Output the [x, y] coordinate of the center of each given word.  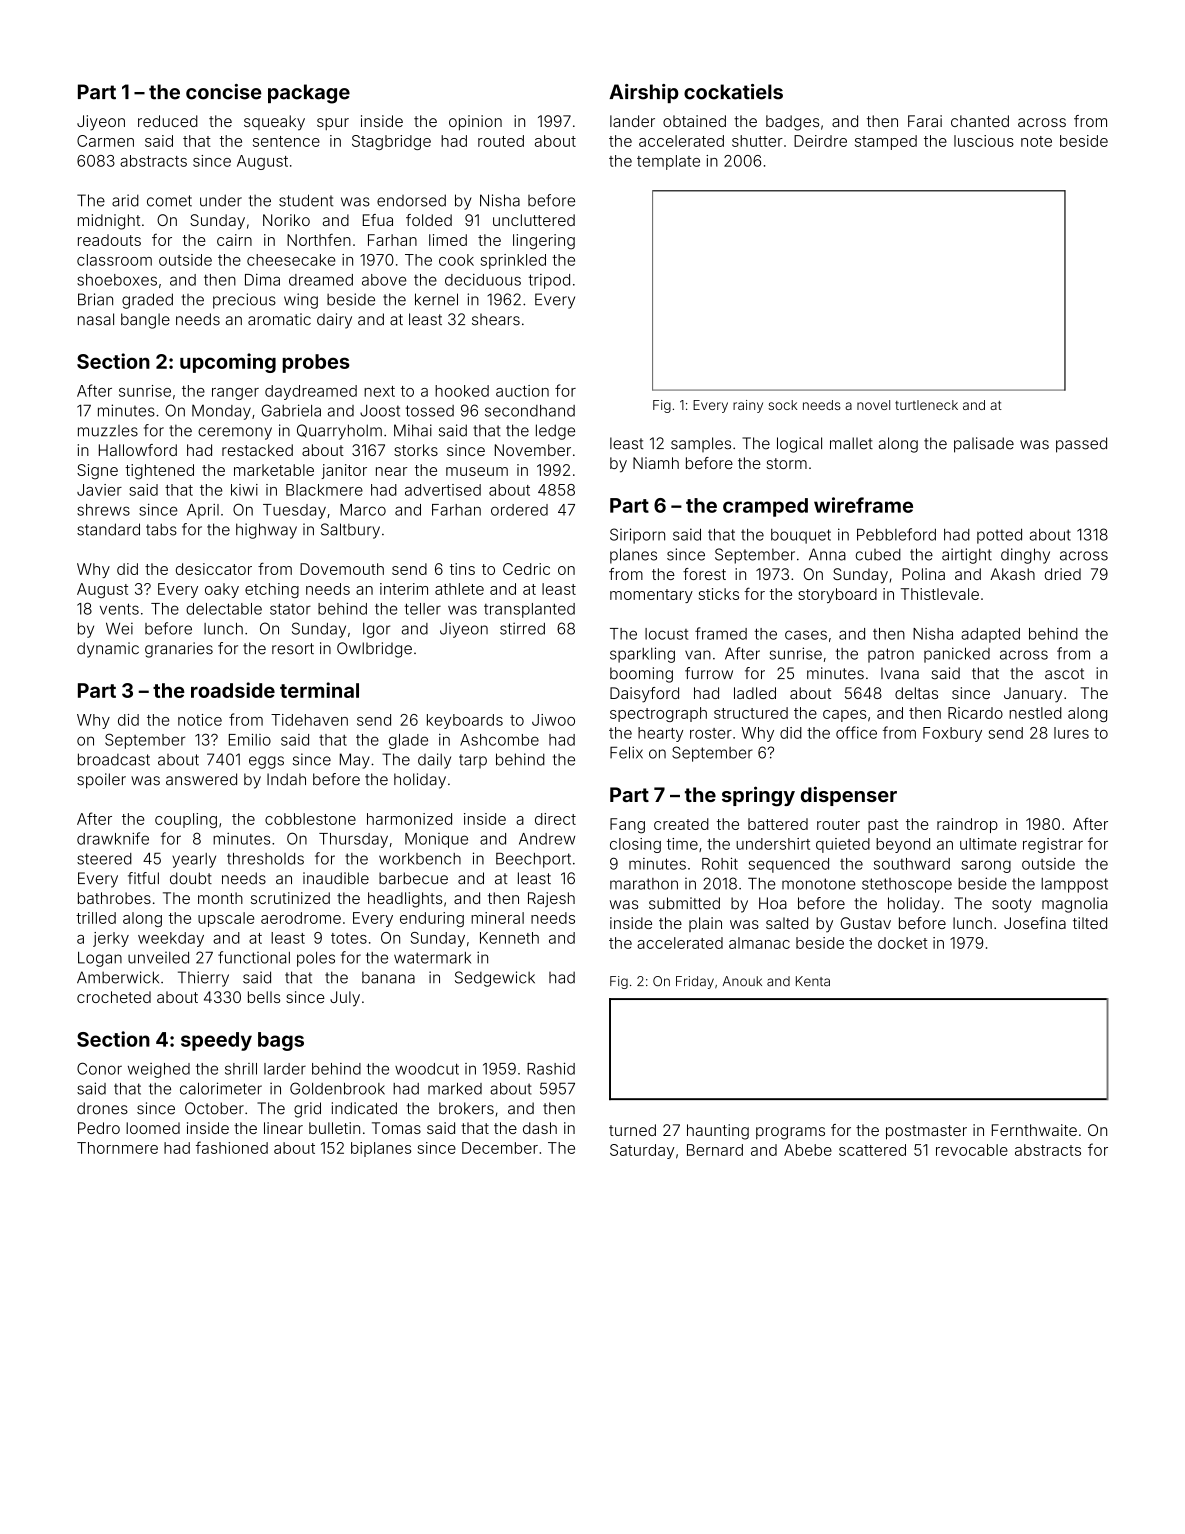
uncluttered [534, 220]
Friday [695, 982]
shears [496, 319]
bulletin [334, 1128]
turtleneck [926, 405]
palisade [984, 445]
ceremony [235, 433]
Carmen [105, 141]
